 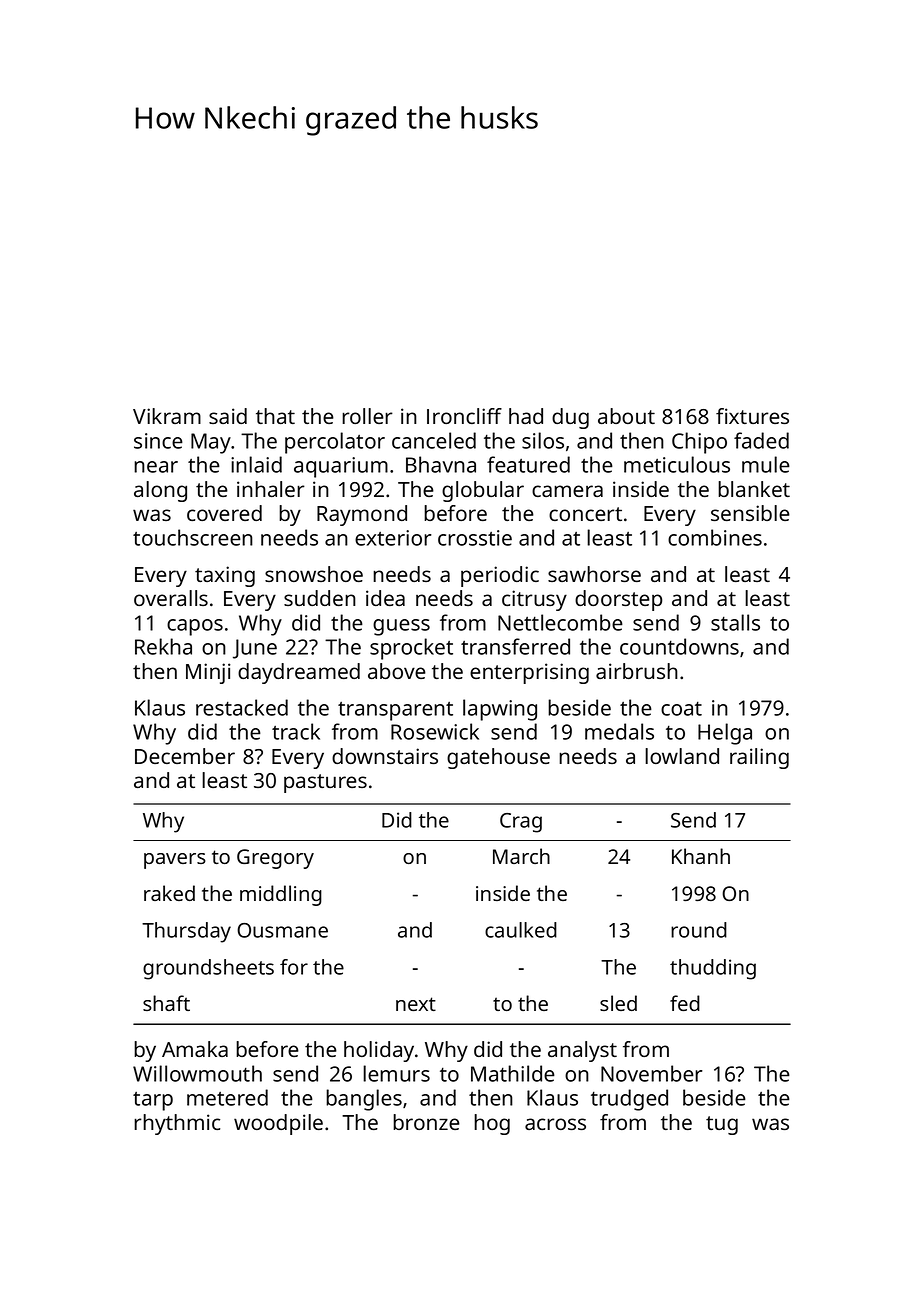 I want to click on aquarium, so click(x=341, y=467).
